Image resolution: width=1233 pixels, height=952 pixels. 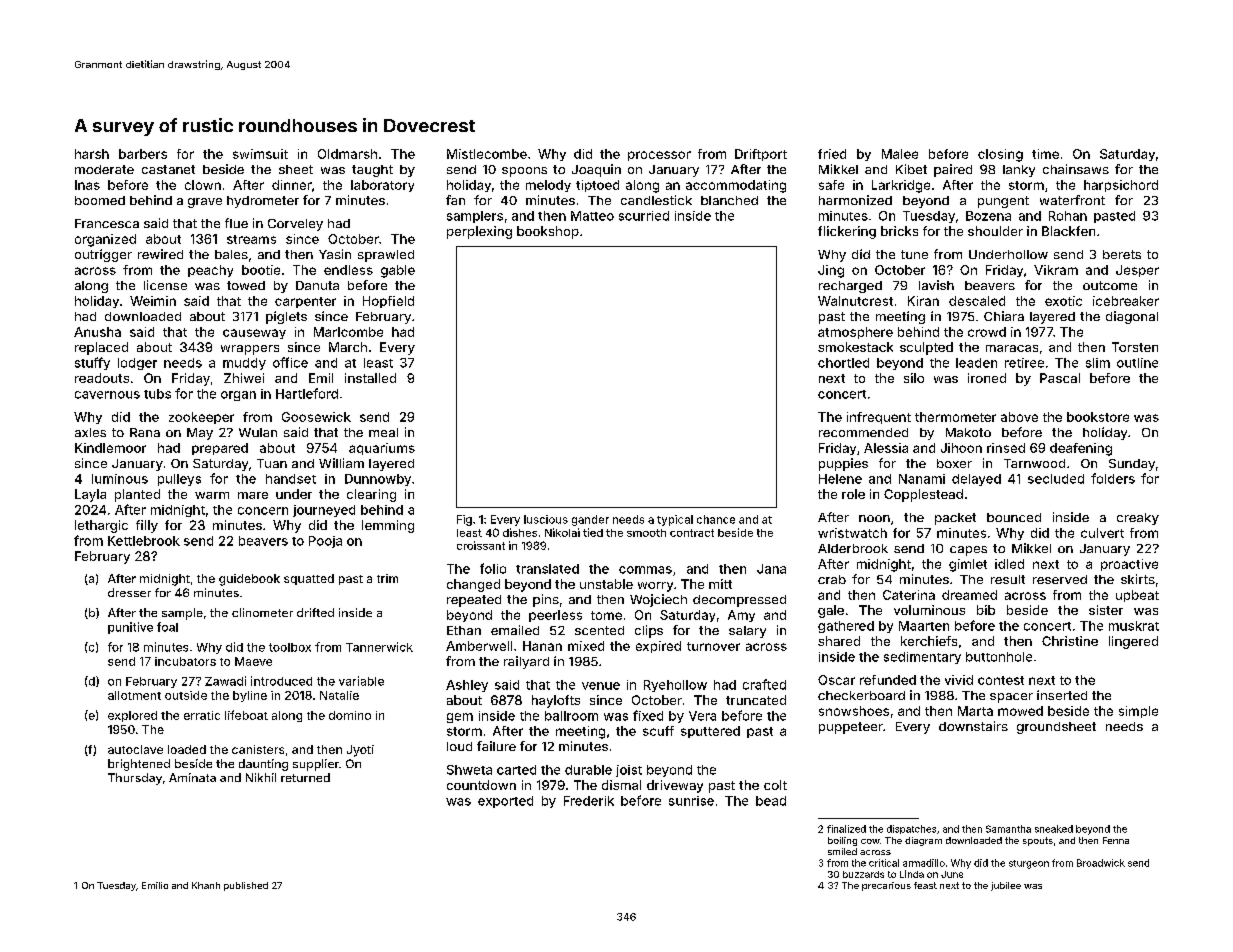 I want to click on harpsichord, so click(x=1121, y=186).
